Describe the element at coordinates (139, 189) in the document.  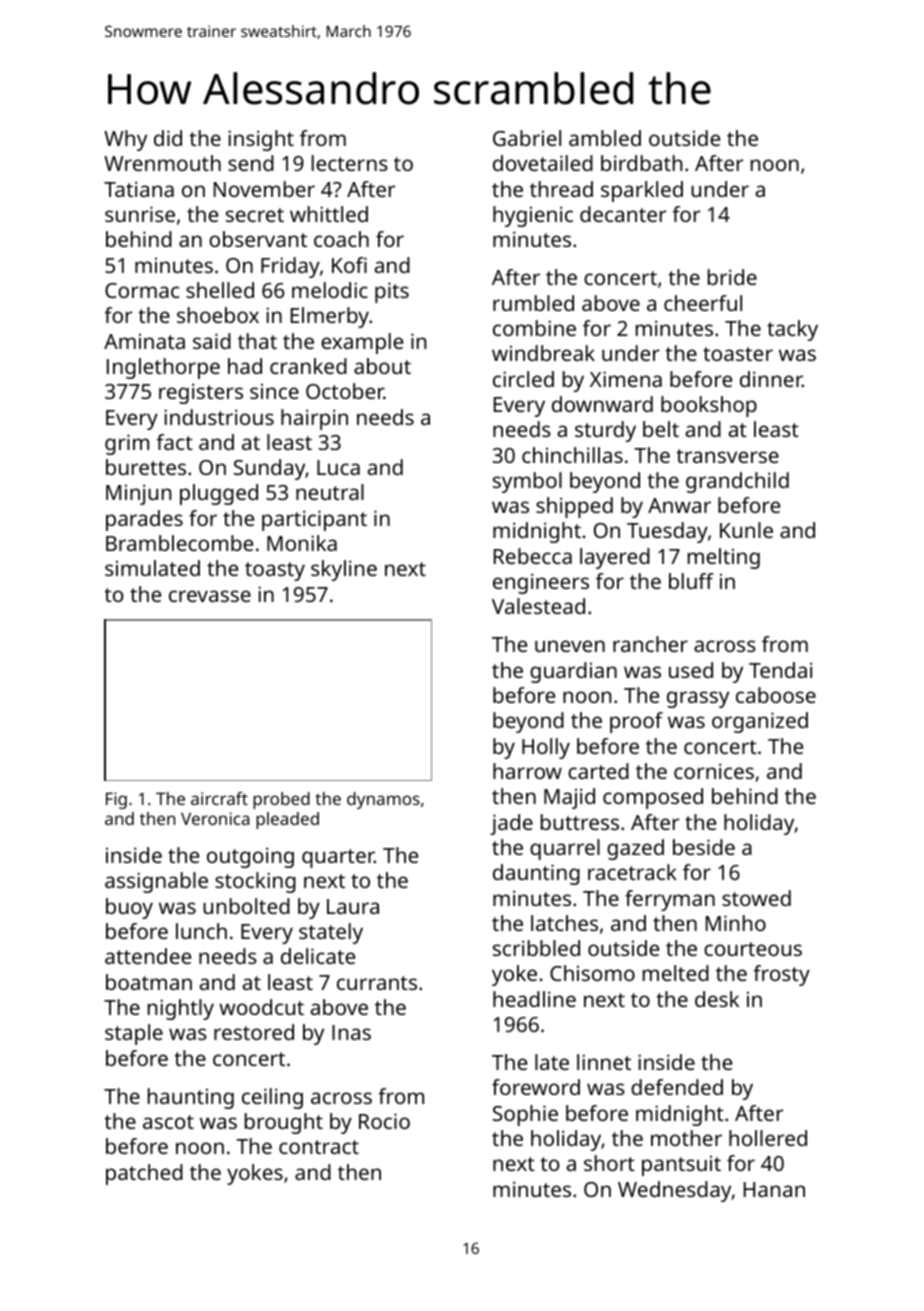
I see `Tatiana` at that location.
